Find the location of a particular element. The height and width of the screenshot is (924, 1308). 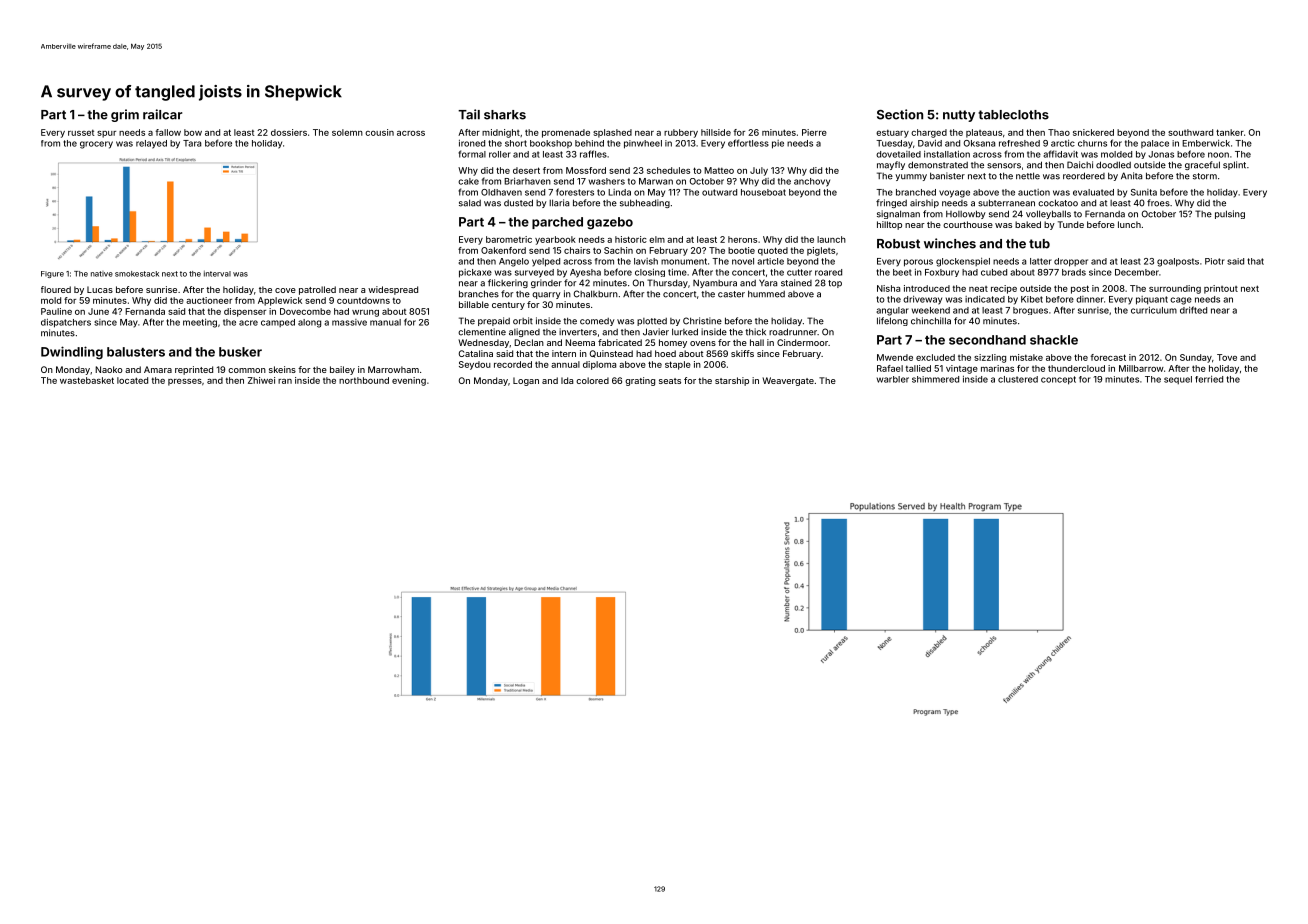

salad is located at coordinates (470, 203).
